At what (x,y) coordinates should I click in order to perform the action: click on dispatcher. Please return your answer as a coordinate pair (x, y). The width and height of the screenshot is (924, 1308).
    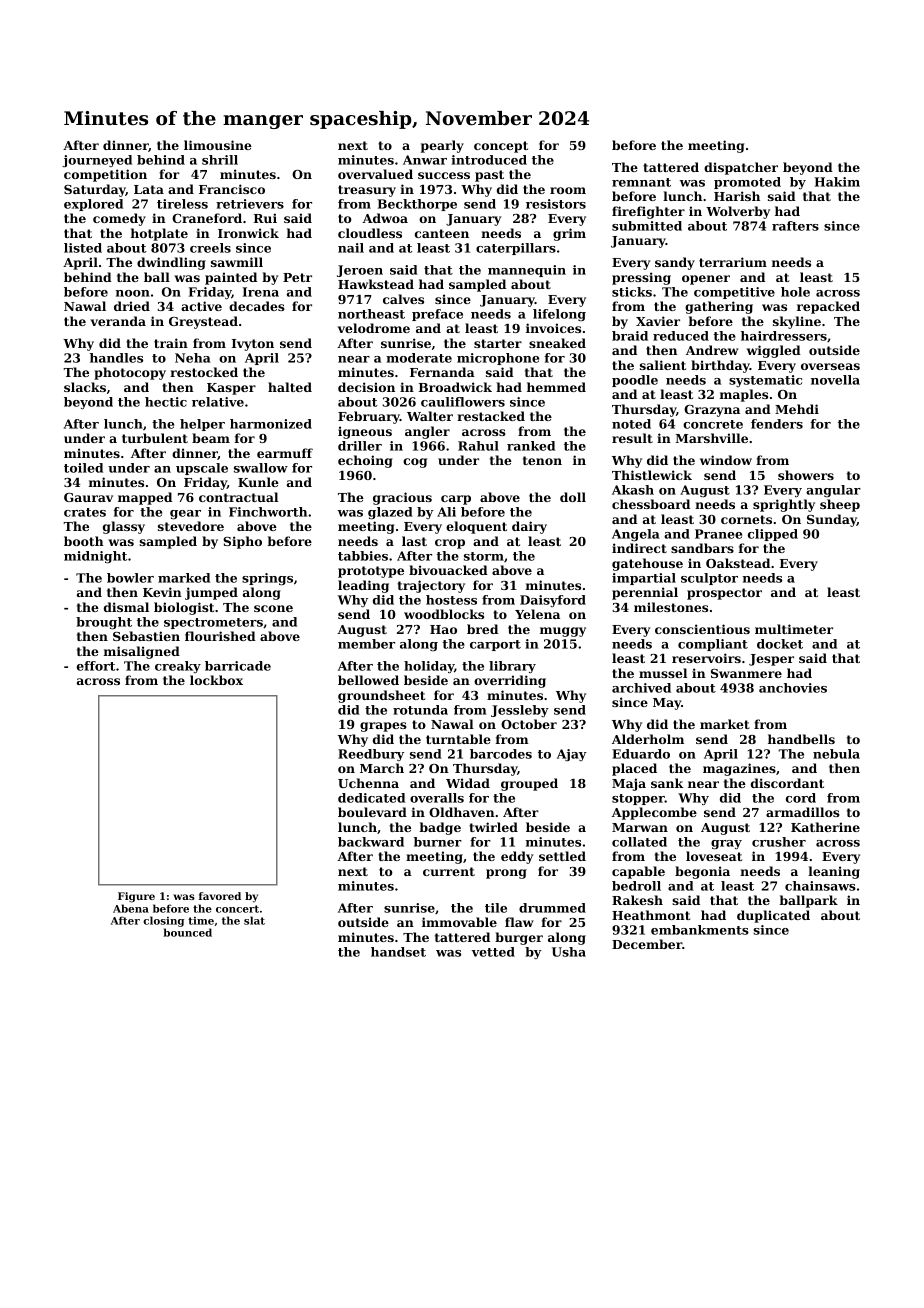
    Looking at the image, I should click on (741, 168).
